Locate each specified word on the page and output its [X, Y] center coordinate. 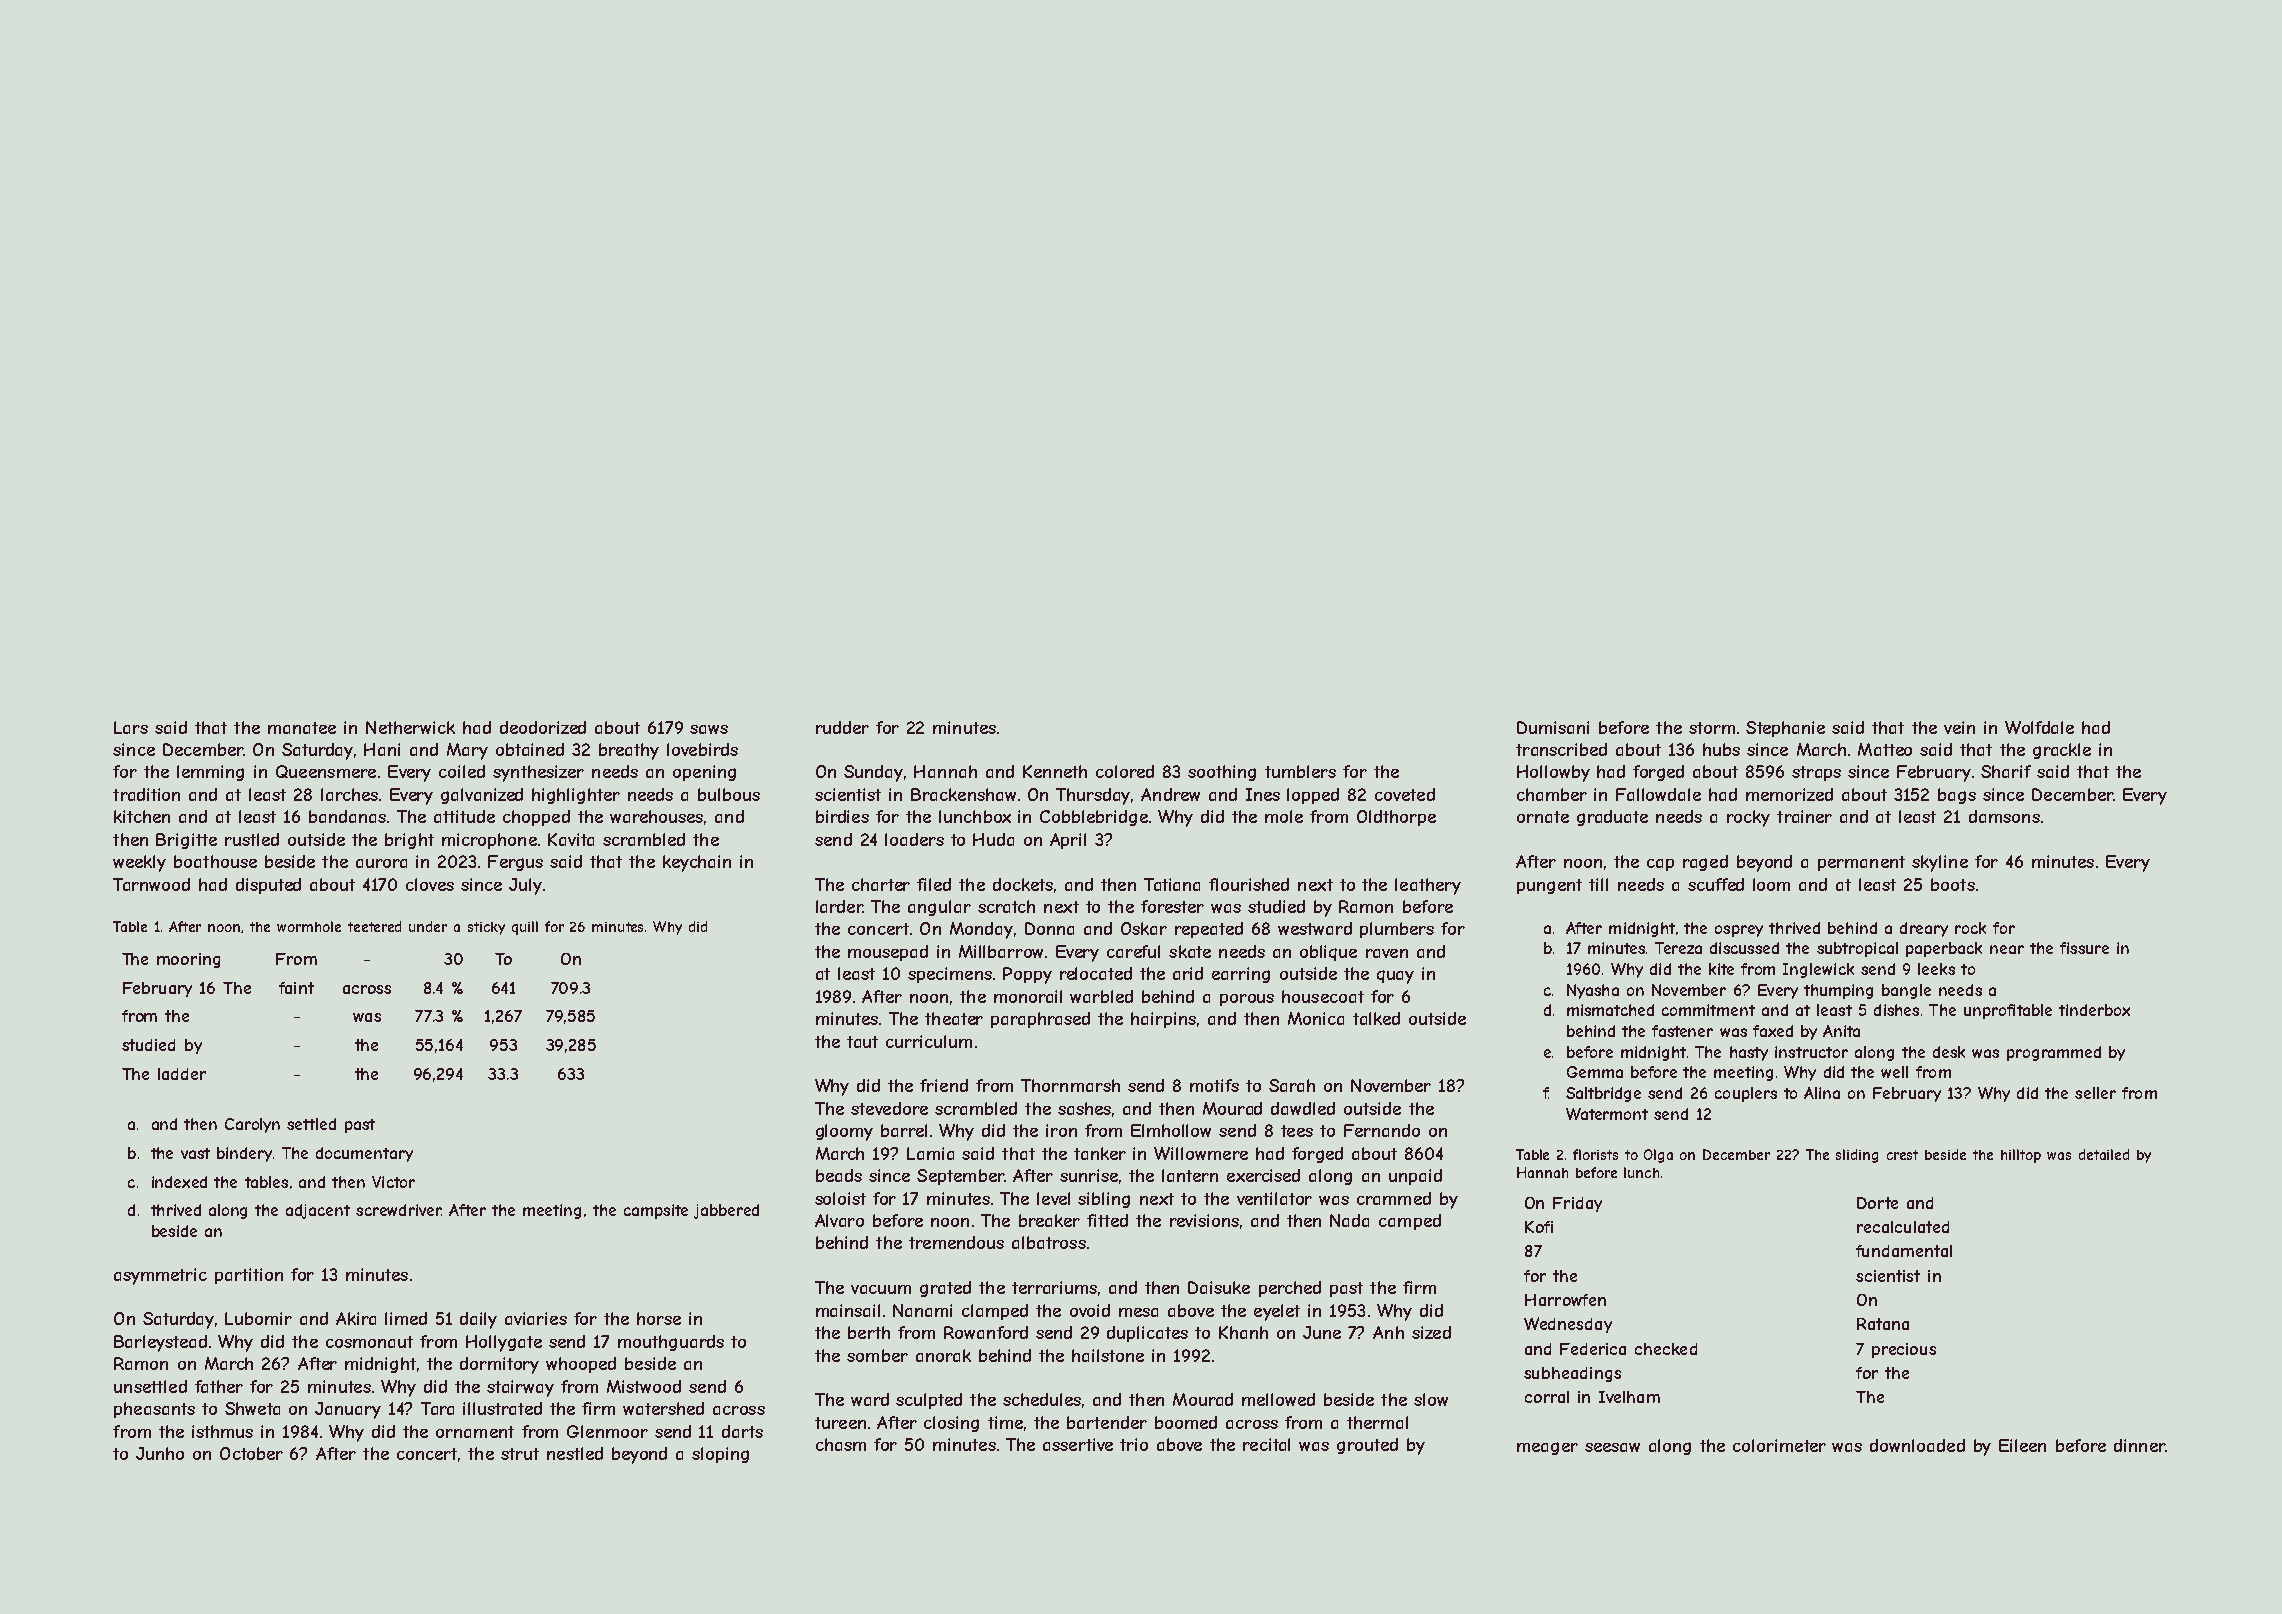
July [525, 886]
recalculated [1903, 1227]
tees [1297, 1131]
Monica [1316, 1018]
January [348, 1410]
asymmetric [160, 1276]
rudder [842, 727]
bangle [1906, 991]
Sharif [2006, 771]
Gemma [1595, 1072]
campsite [656, 1211]
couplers [1746, 1094]
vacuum [881, 1289]
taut [862, 1042]
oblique [1328, 953]
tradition [146, 794]
